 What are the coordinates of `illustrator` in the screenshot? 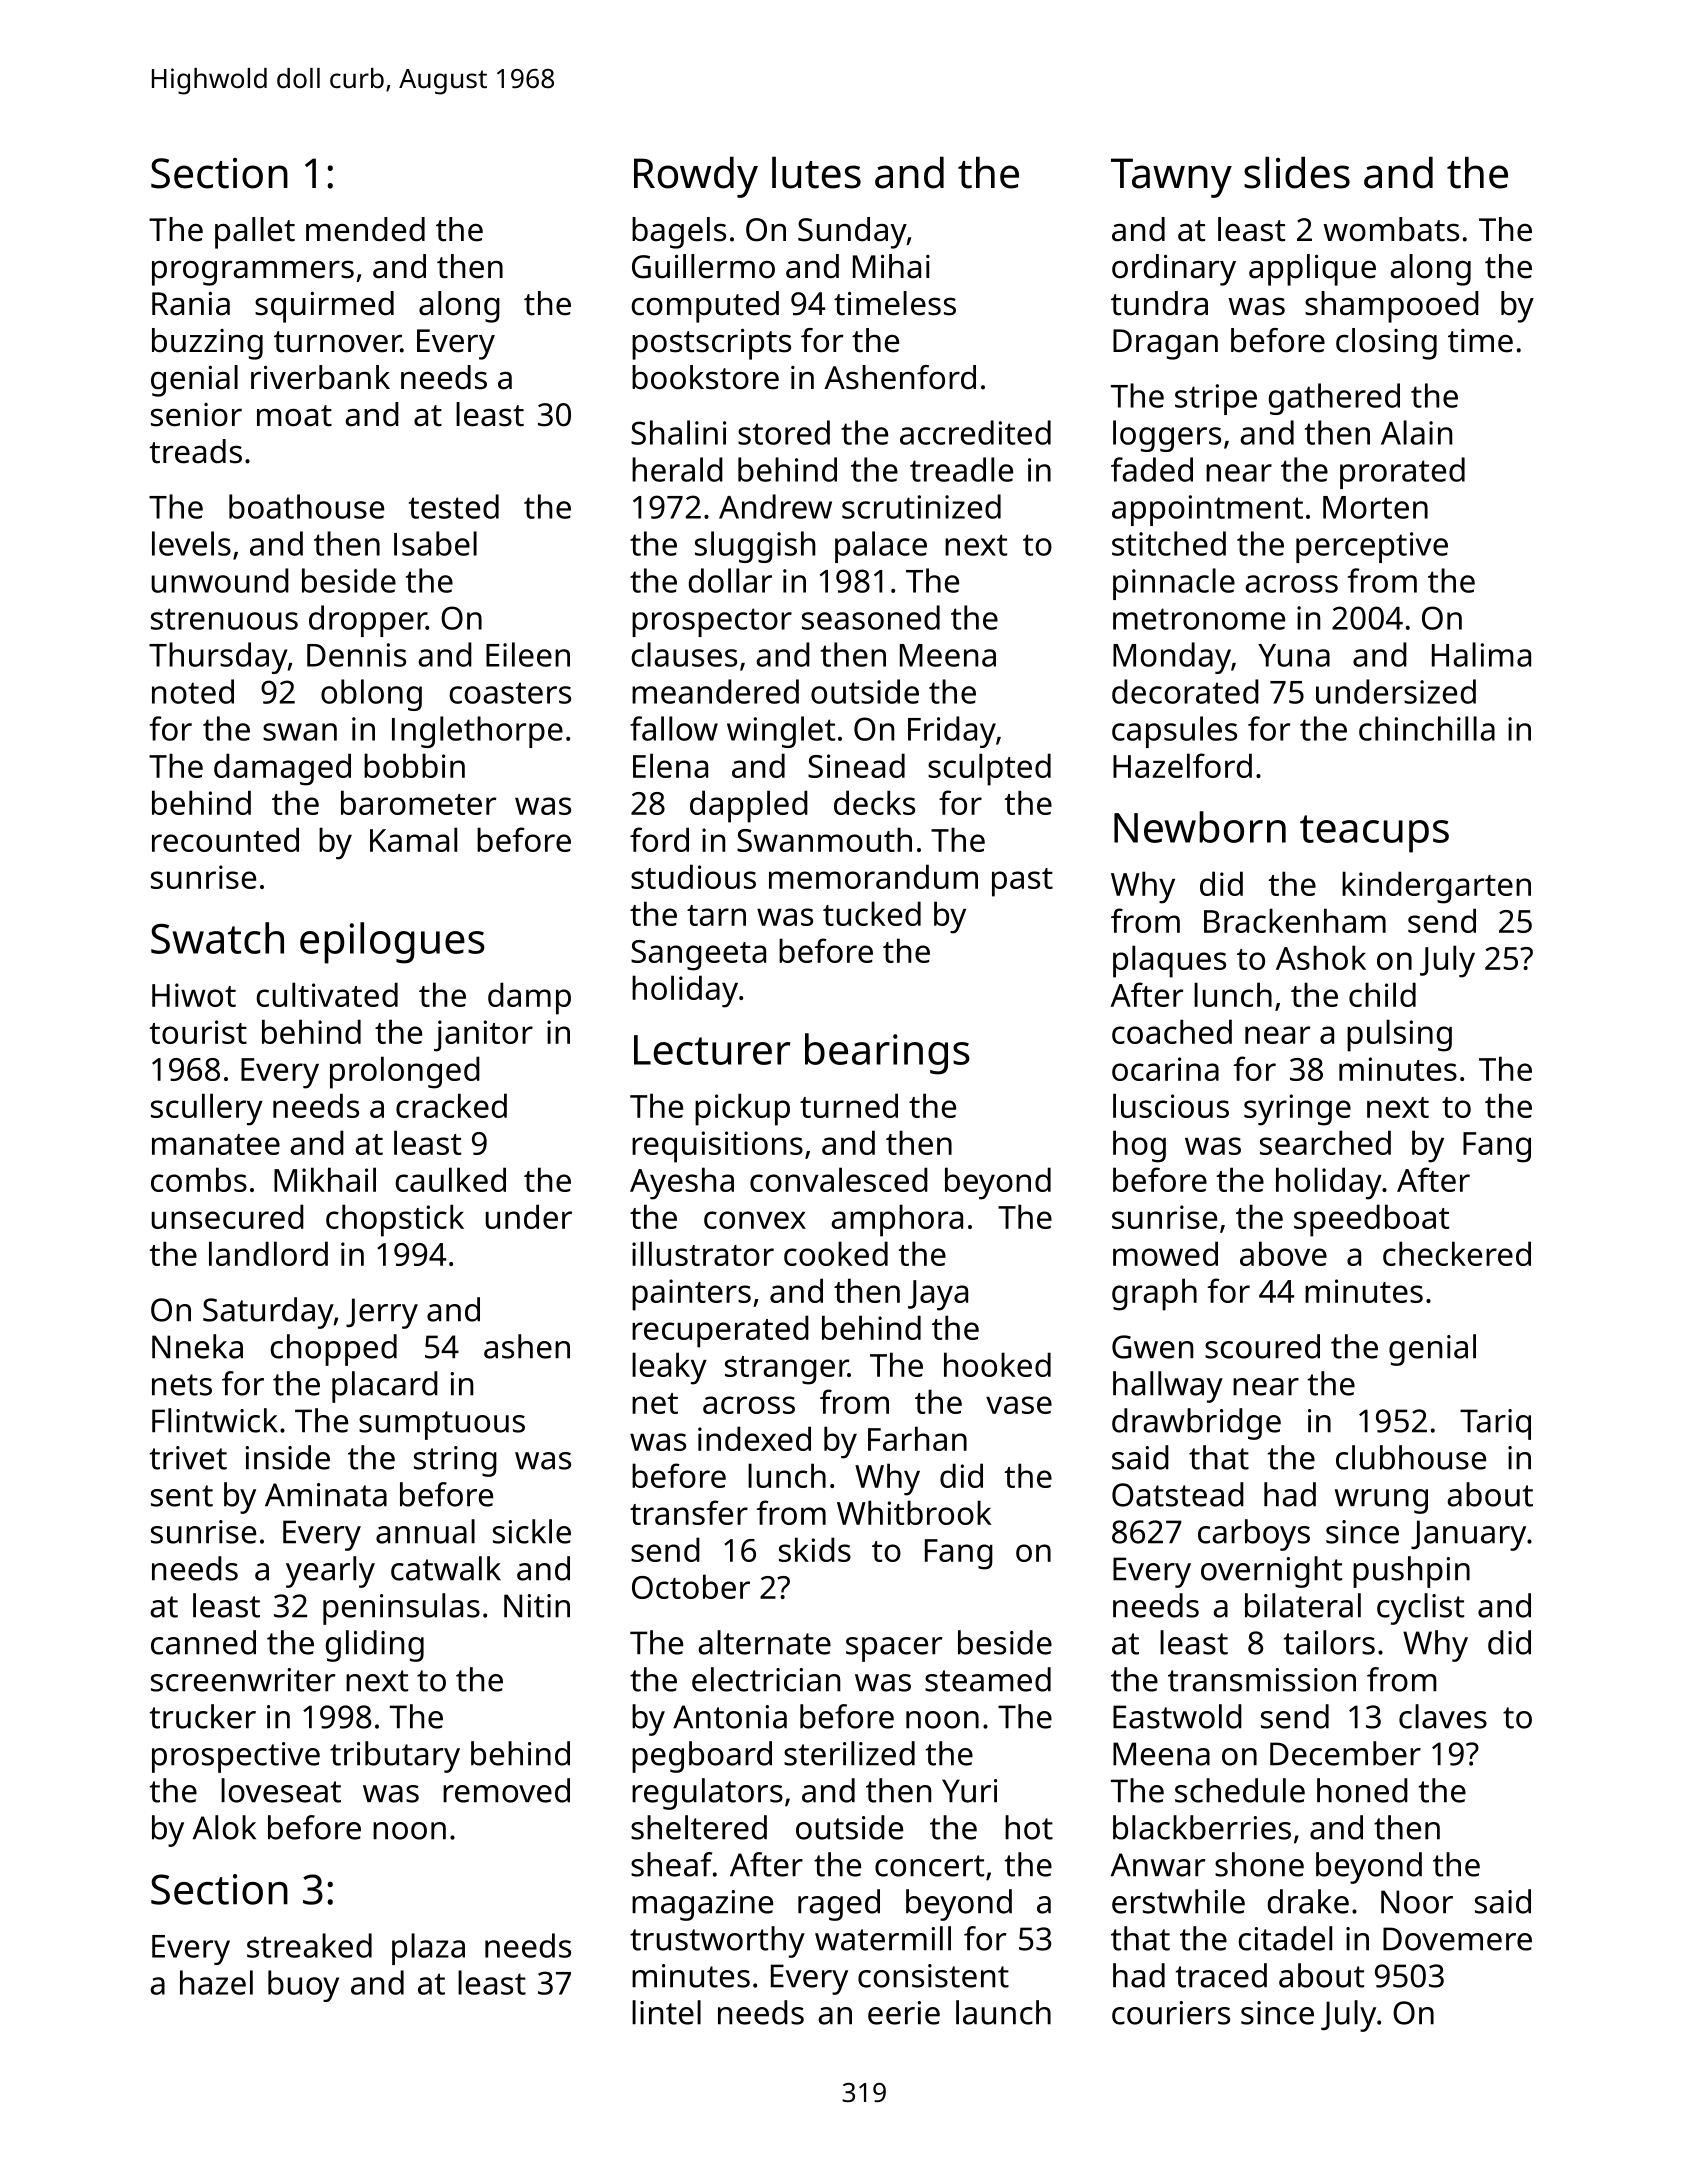 It's located at (703, 1253).
